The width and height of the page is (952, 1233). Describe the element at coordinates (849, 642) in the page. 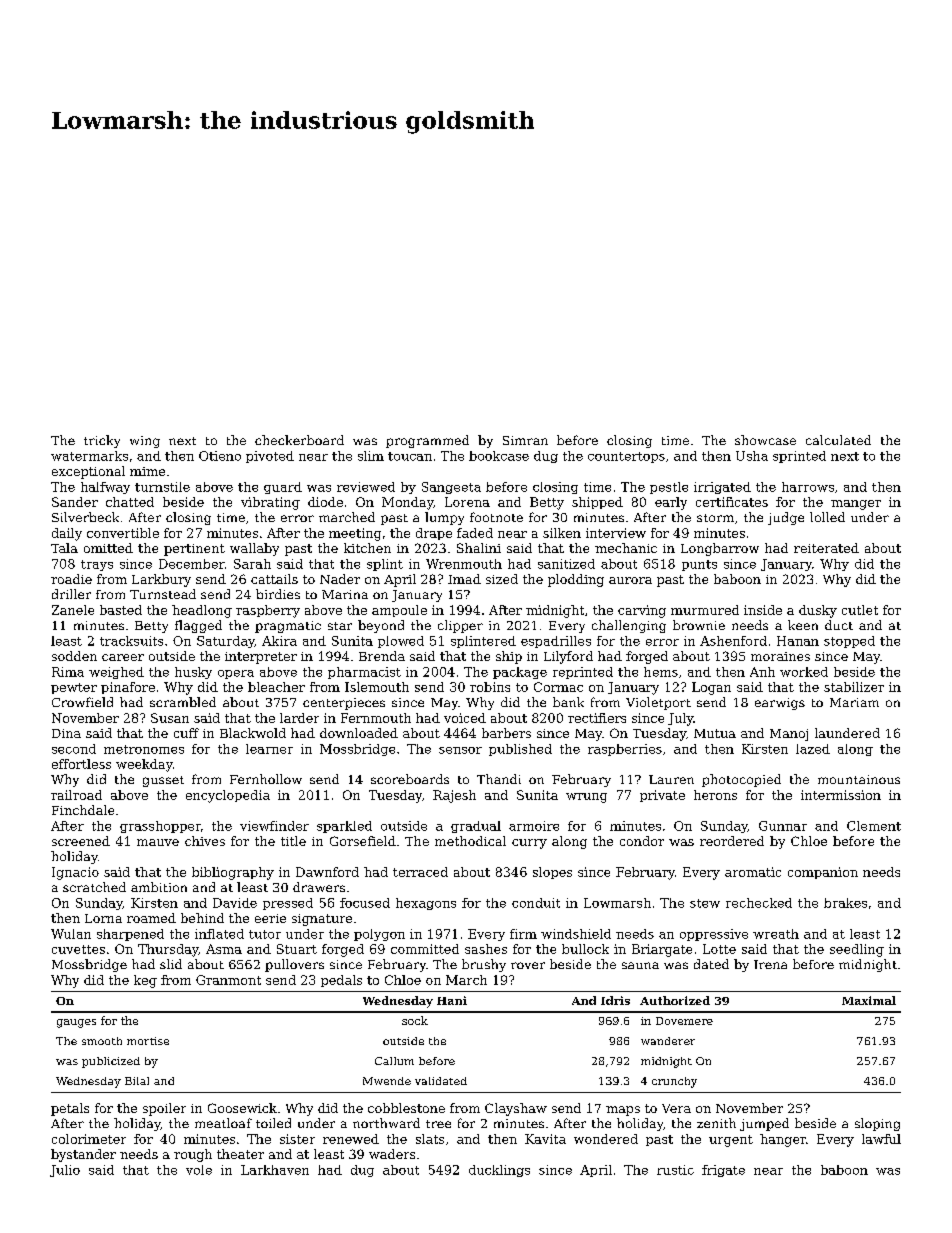

I see `stopped` at that location.
